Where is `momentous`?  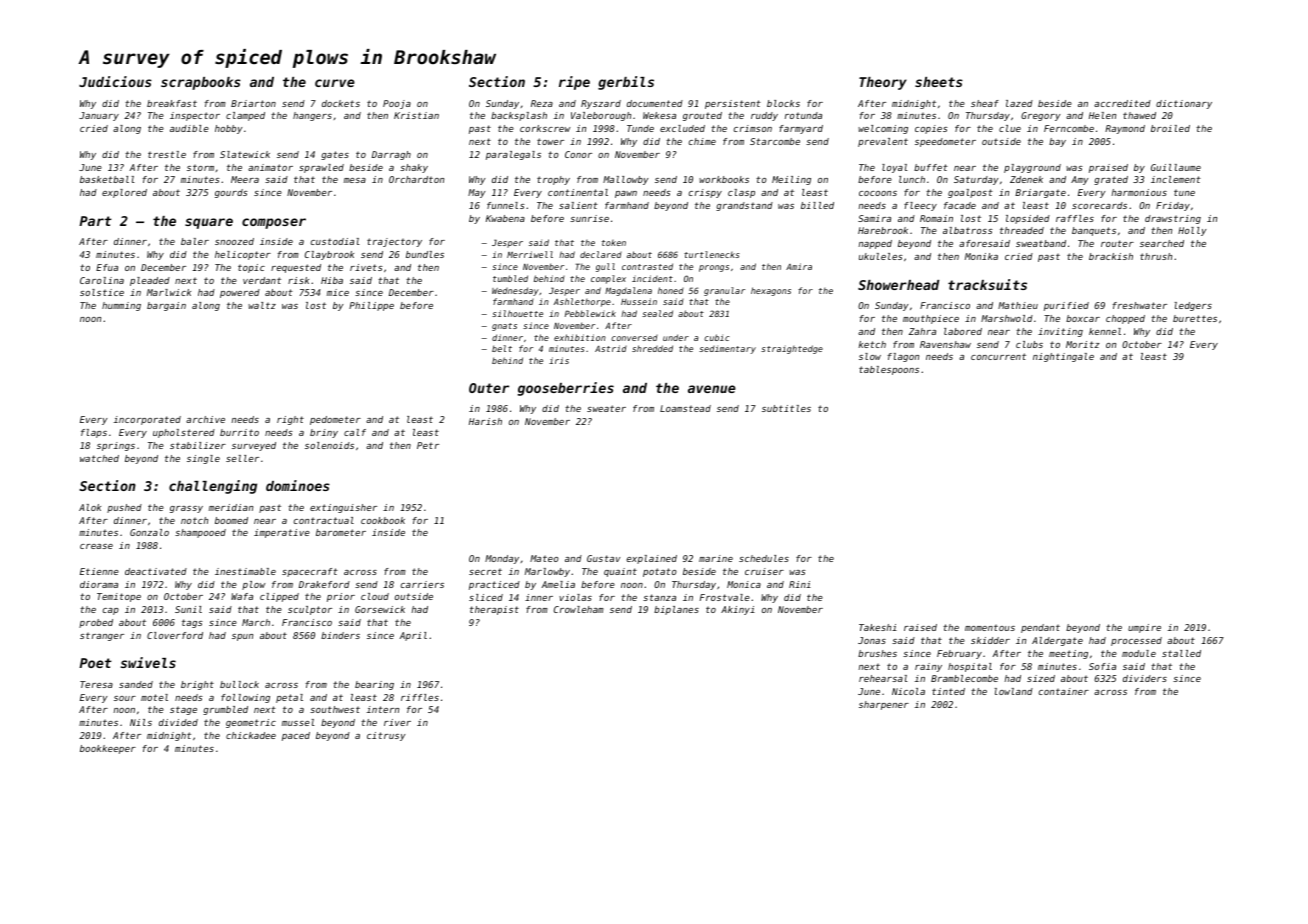 momentous is located at coordinates (990, 628).
